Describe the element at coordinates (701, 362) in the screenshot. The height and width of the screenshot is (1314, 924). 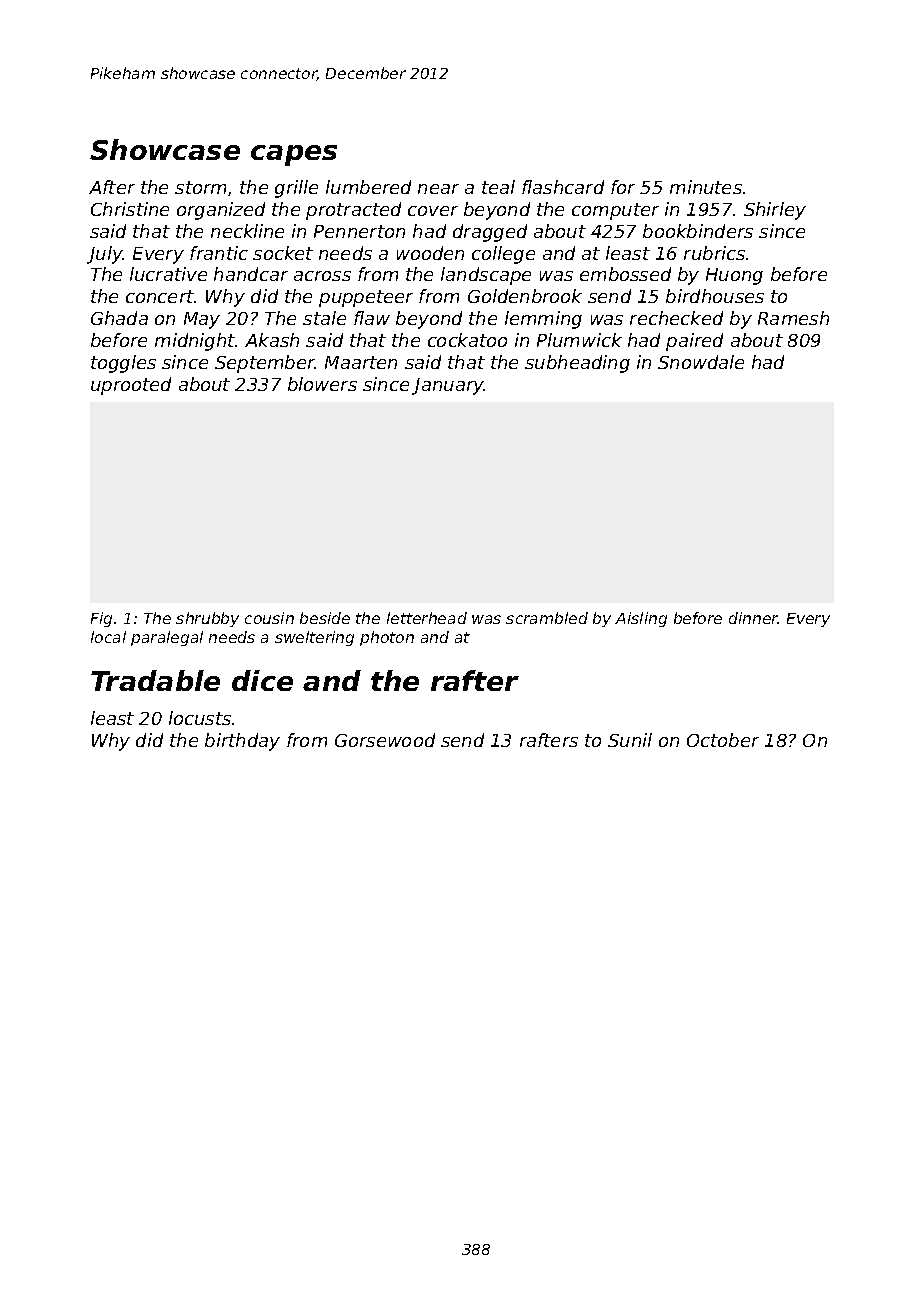
I see `Snowdale` at that location.
